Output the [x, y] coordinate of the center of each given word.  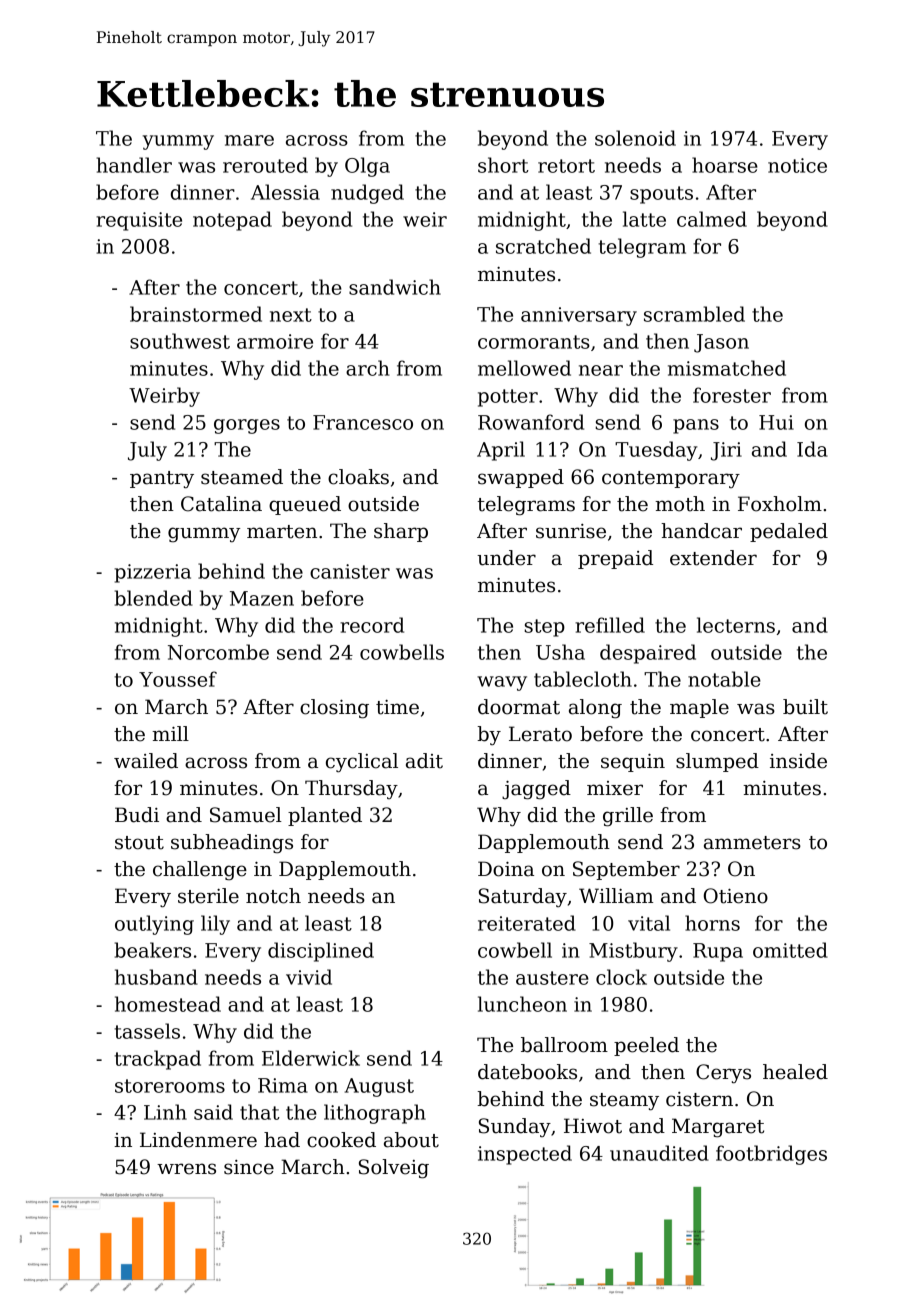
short [503, 165]
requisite [139, 221]
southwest [180, 341]
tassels [147, 1031]
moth [680, 504]
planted [325, 816]
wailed [146, 761]
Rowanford [531, 422]
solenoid [635, 138]
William [616, 896]
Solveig [394, 1169]
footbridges [771, 1155]
